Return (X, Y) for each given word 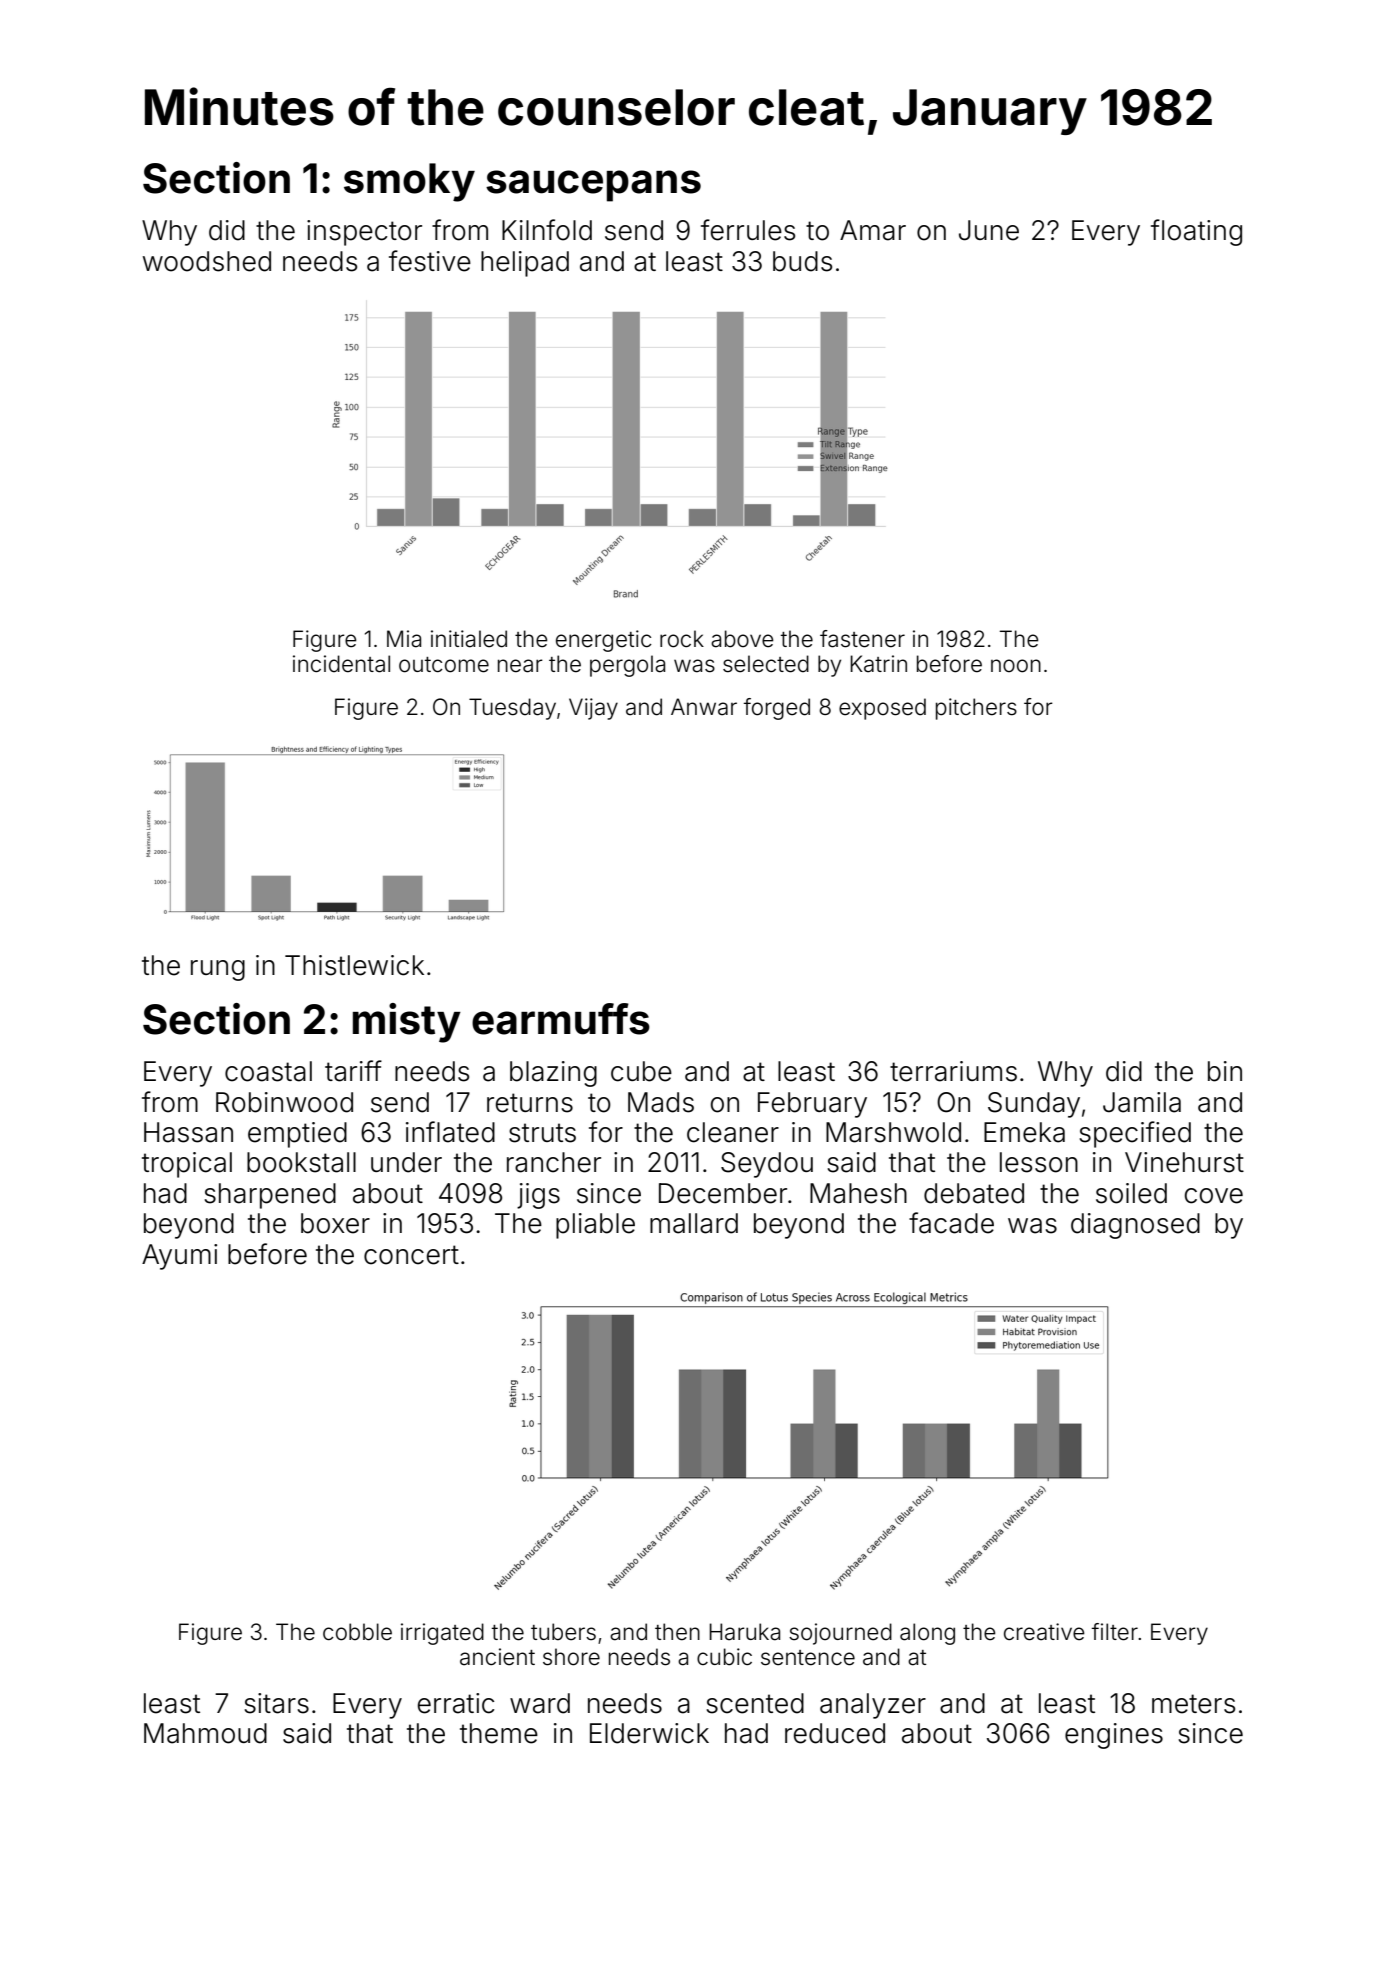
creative (1044, 1632)
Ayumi (179, 1257)
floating (1196, 232)
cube (641, 1071)
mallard (694, 1223)
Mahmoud (205, 1733)
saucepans (593, 186)
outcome (444, 665)
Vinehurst (1184, 1162)
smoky (409, 182)
